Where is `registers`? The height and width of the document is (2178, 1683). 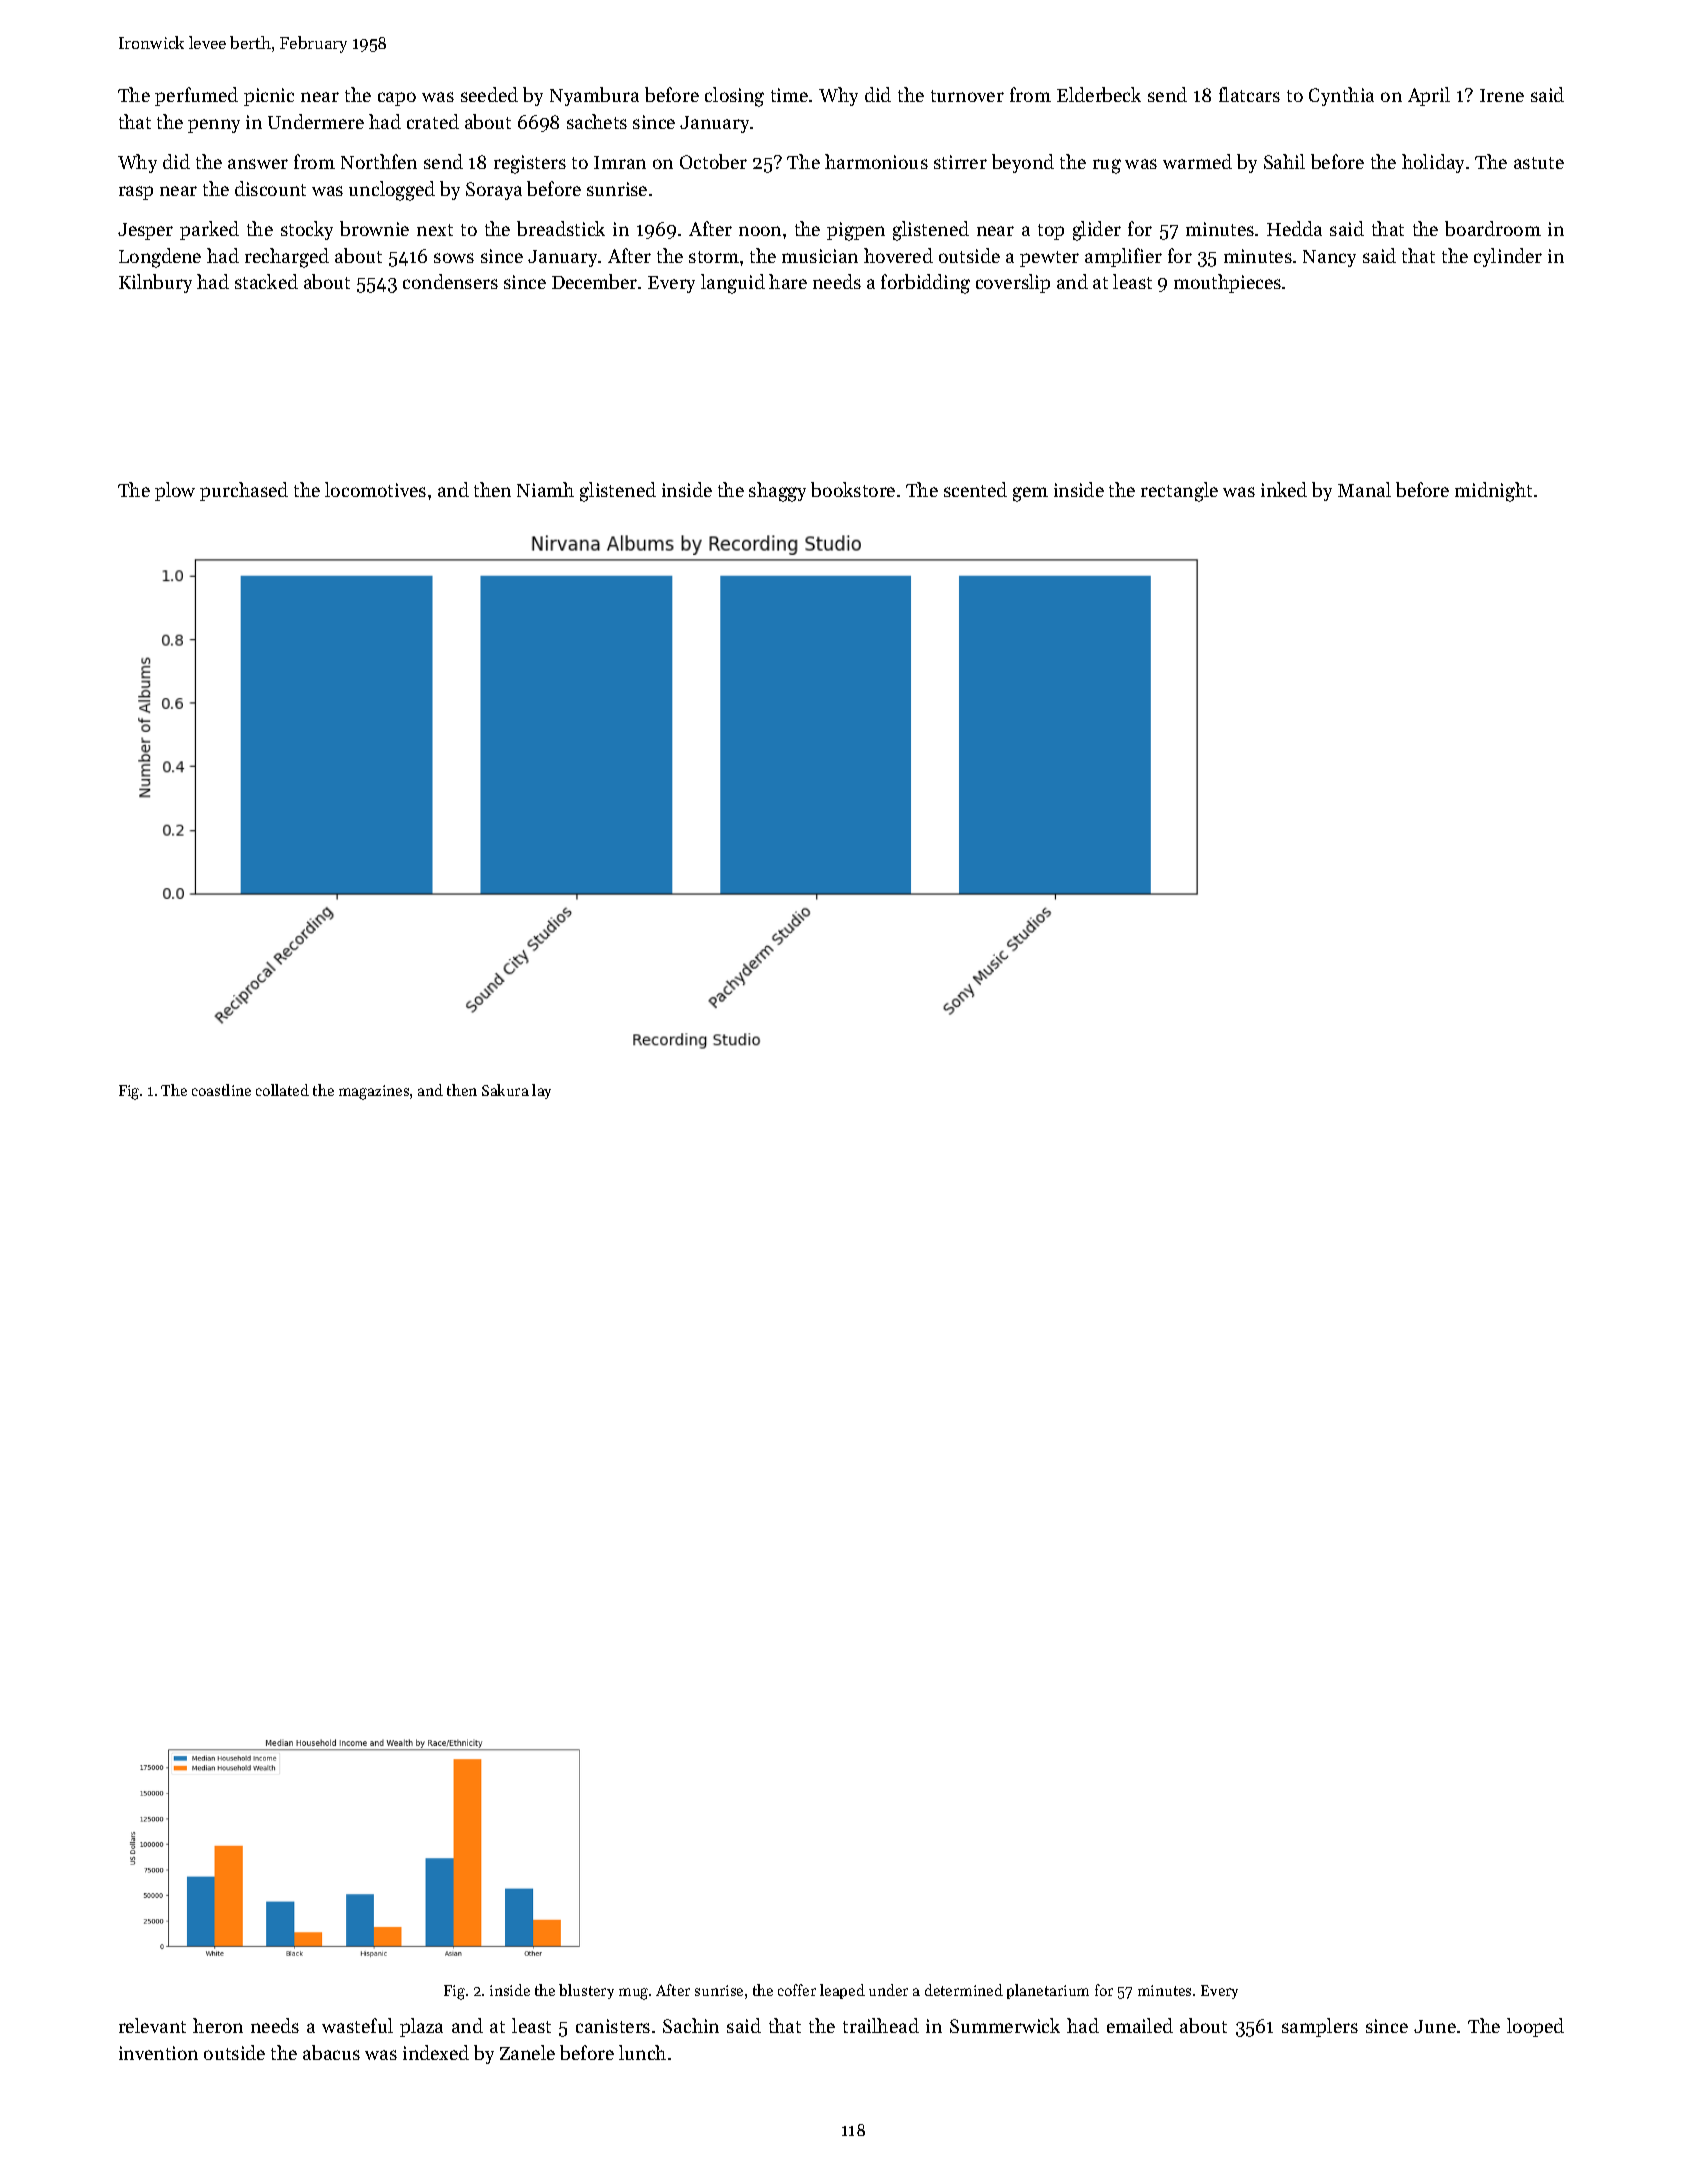 registers is located at coordinates (530, 164).
